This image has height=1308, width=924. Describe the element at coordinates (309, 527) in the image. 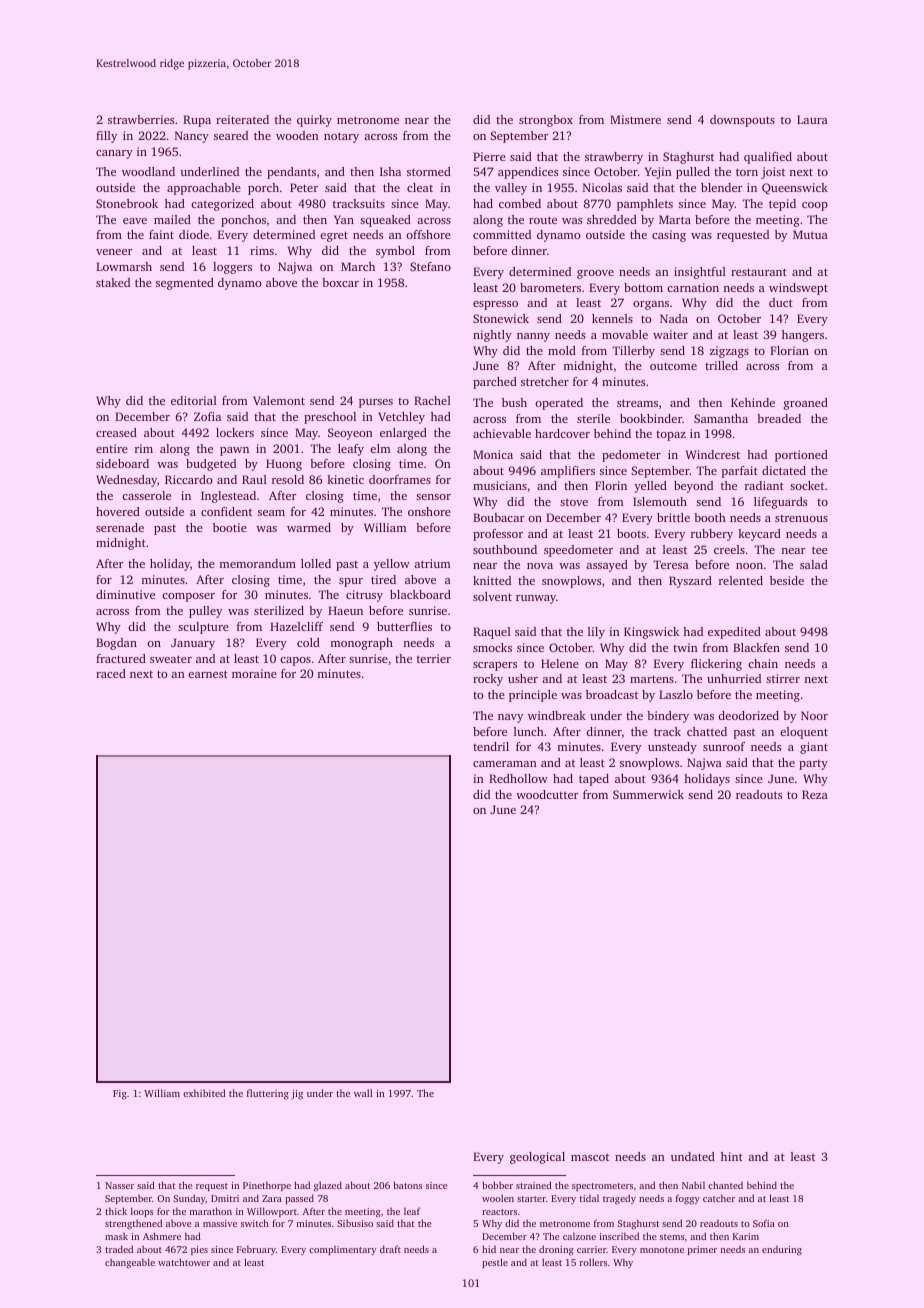

I see `warmed` at that location.
